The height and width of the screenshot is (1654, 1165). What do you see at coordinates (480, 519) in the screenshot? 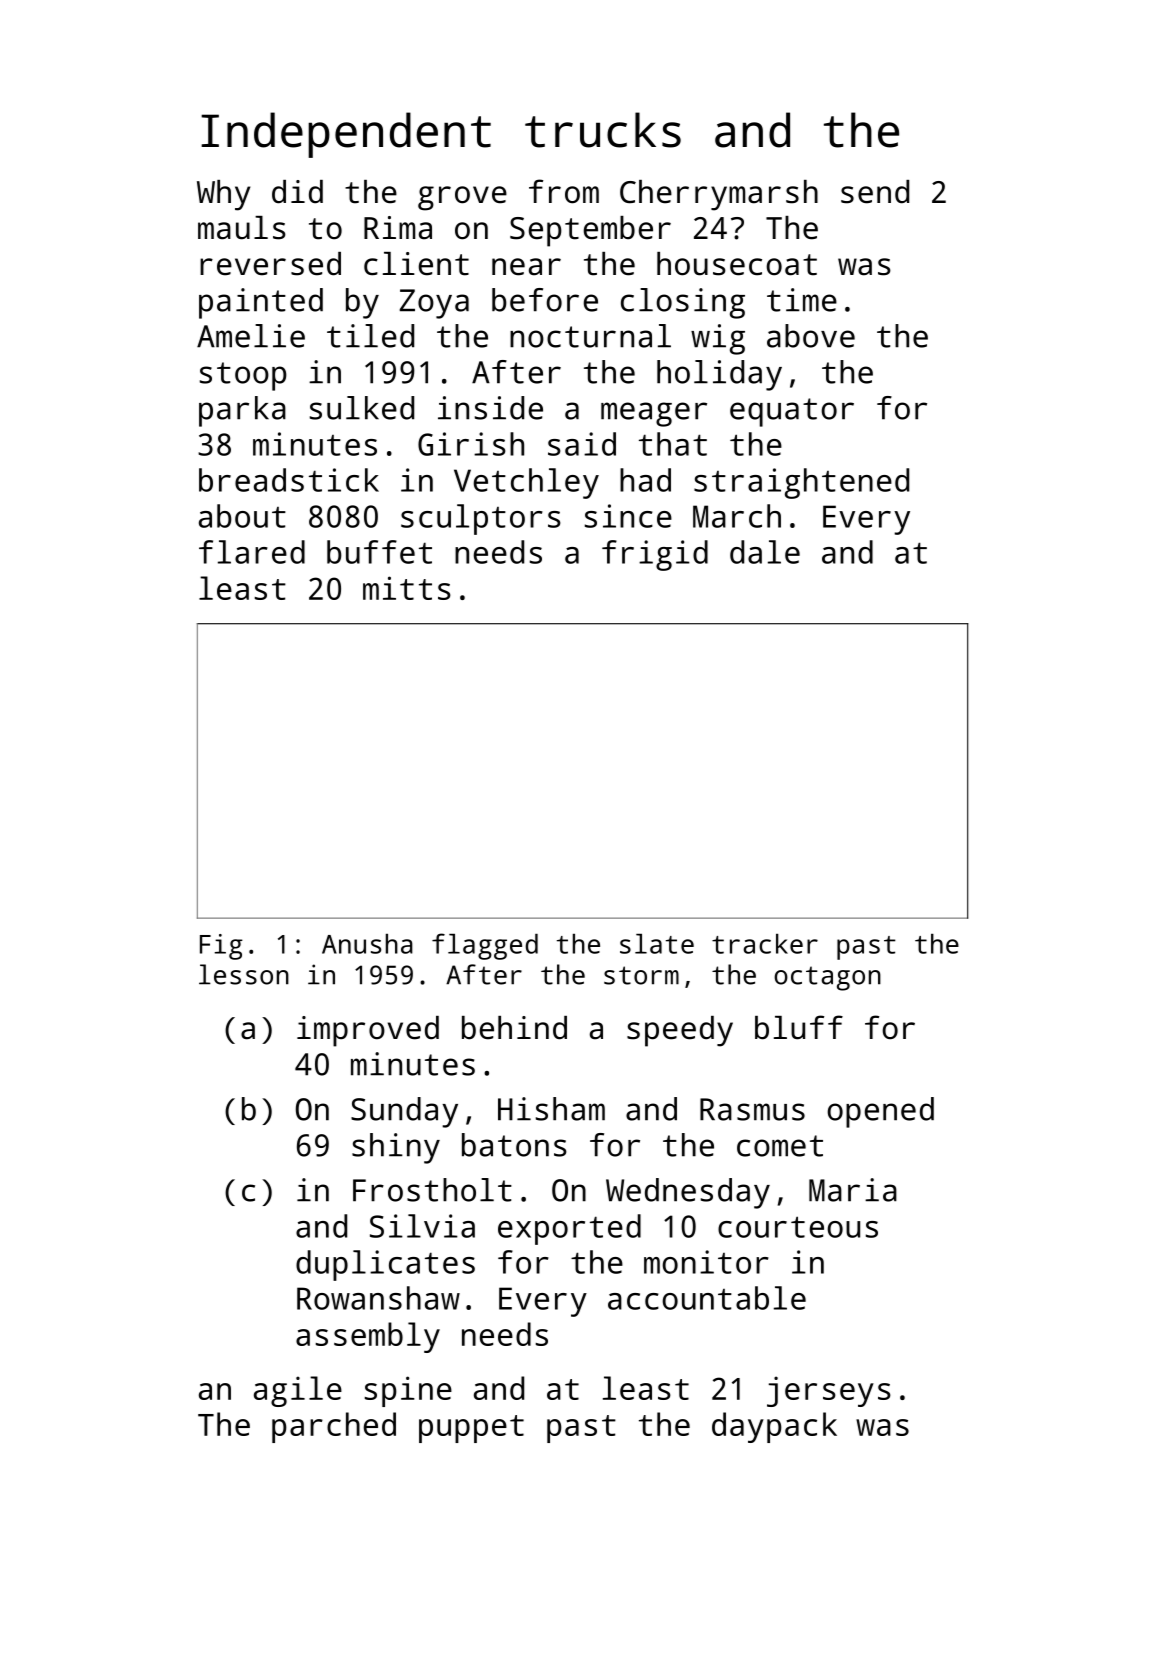
I see `sculptors` at bounding box center [480, 519].
